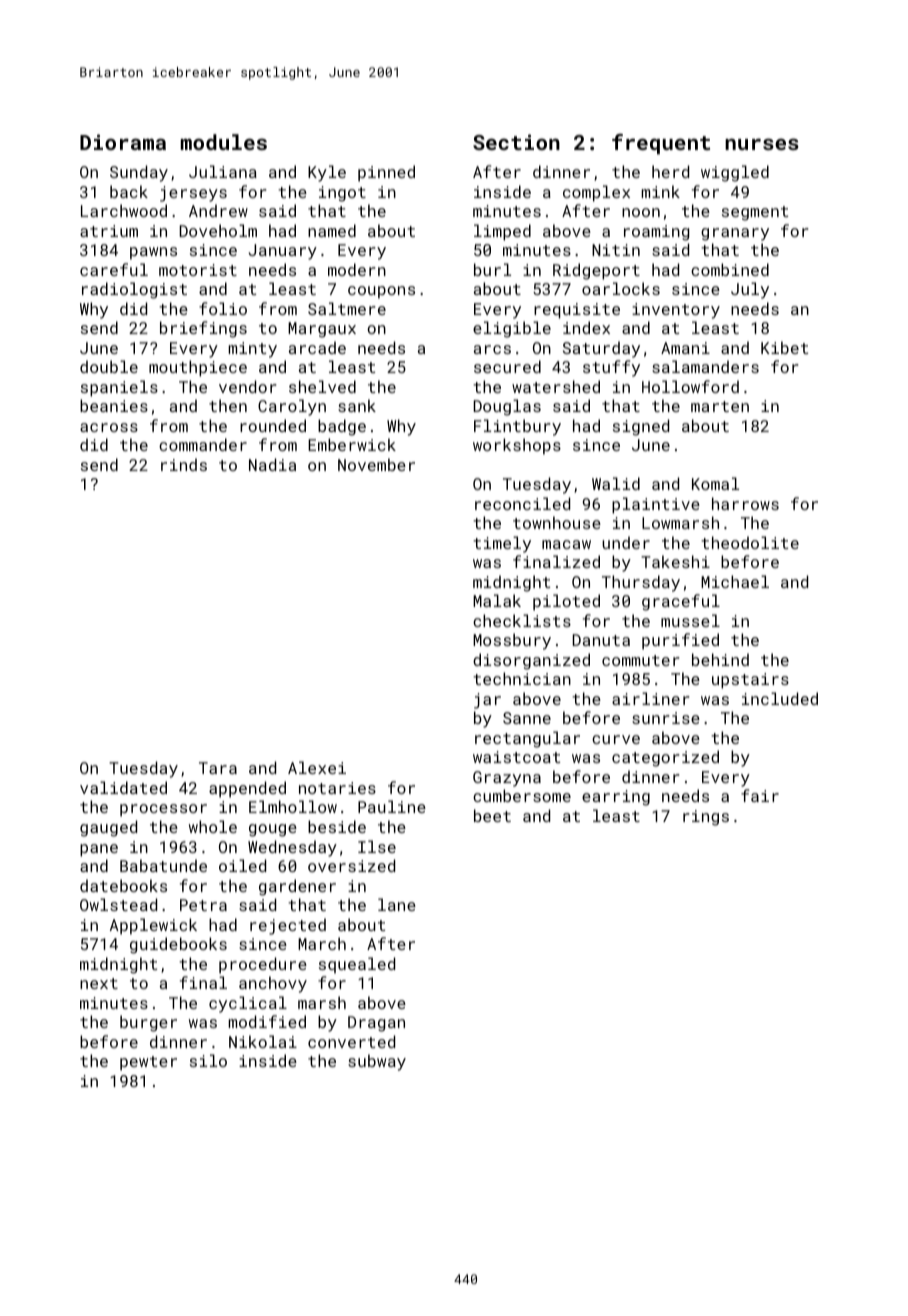  I want to click on lane, so click(397, 904).
